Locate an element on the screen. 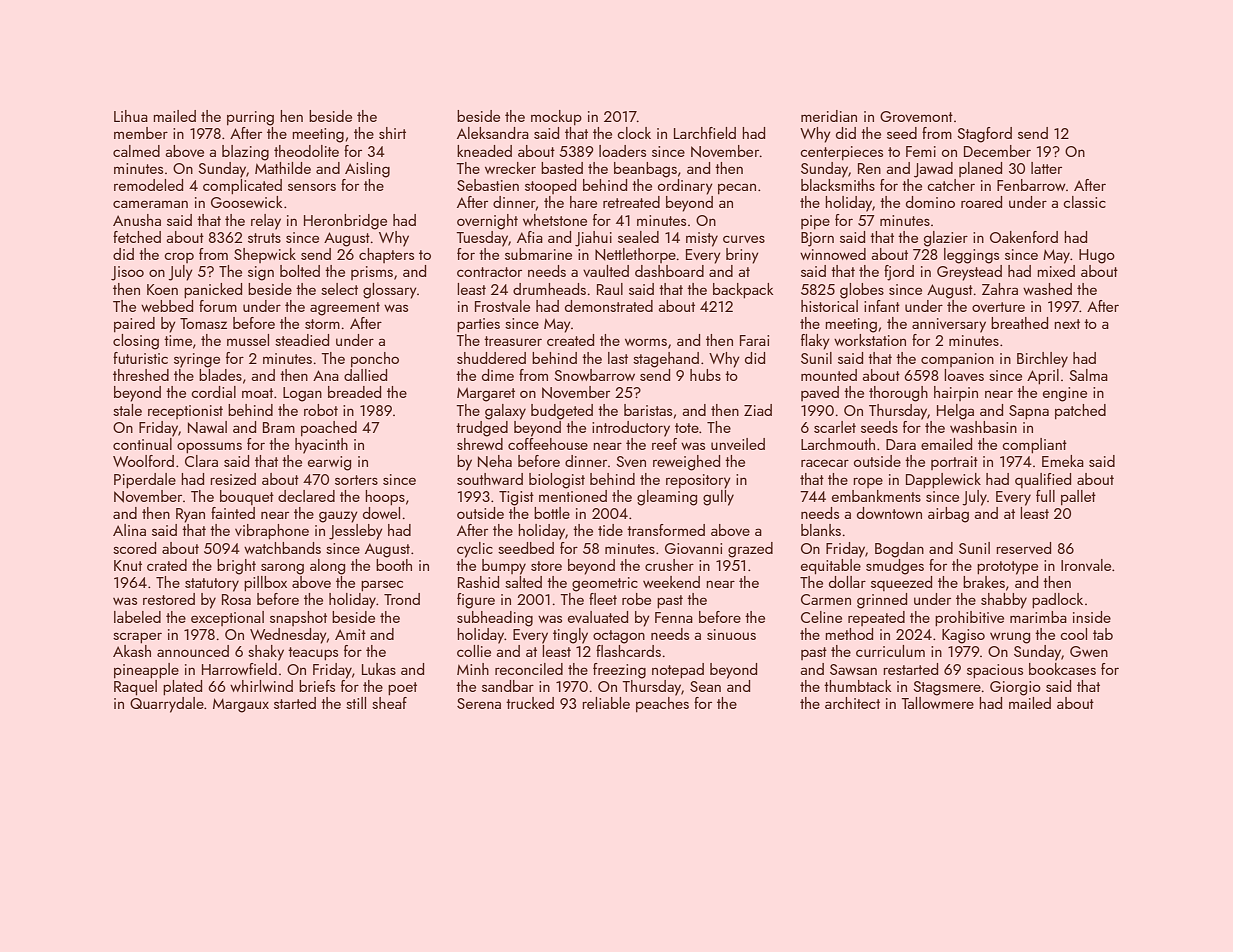  planed is located at coordinates (980, 169).
